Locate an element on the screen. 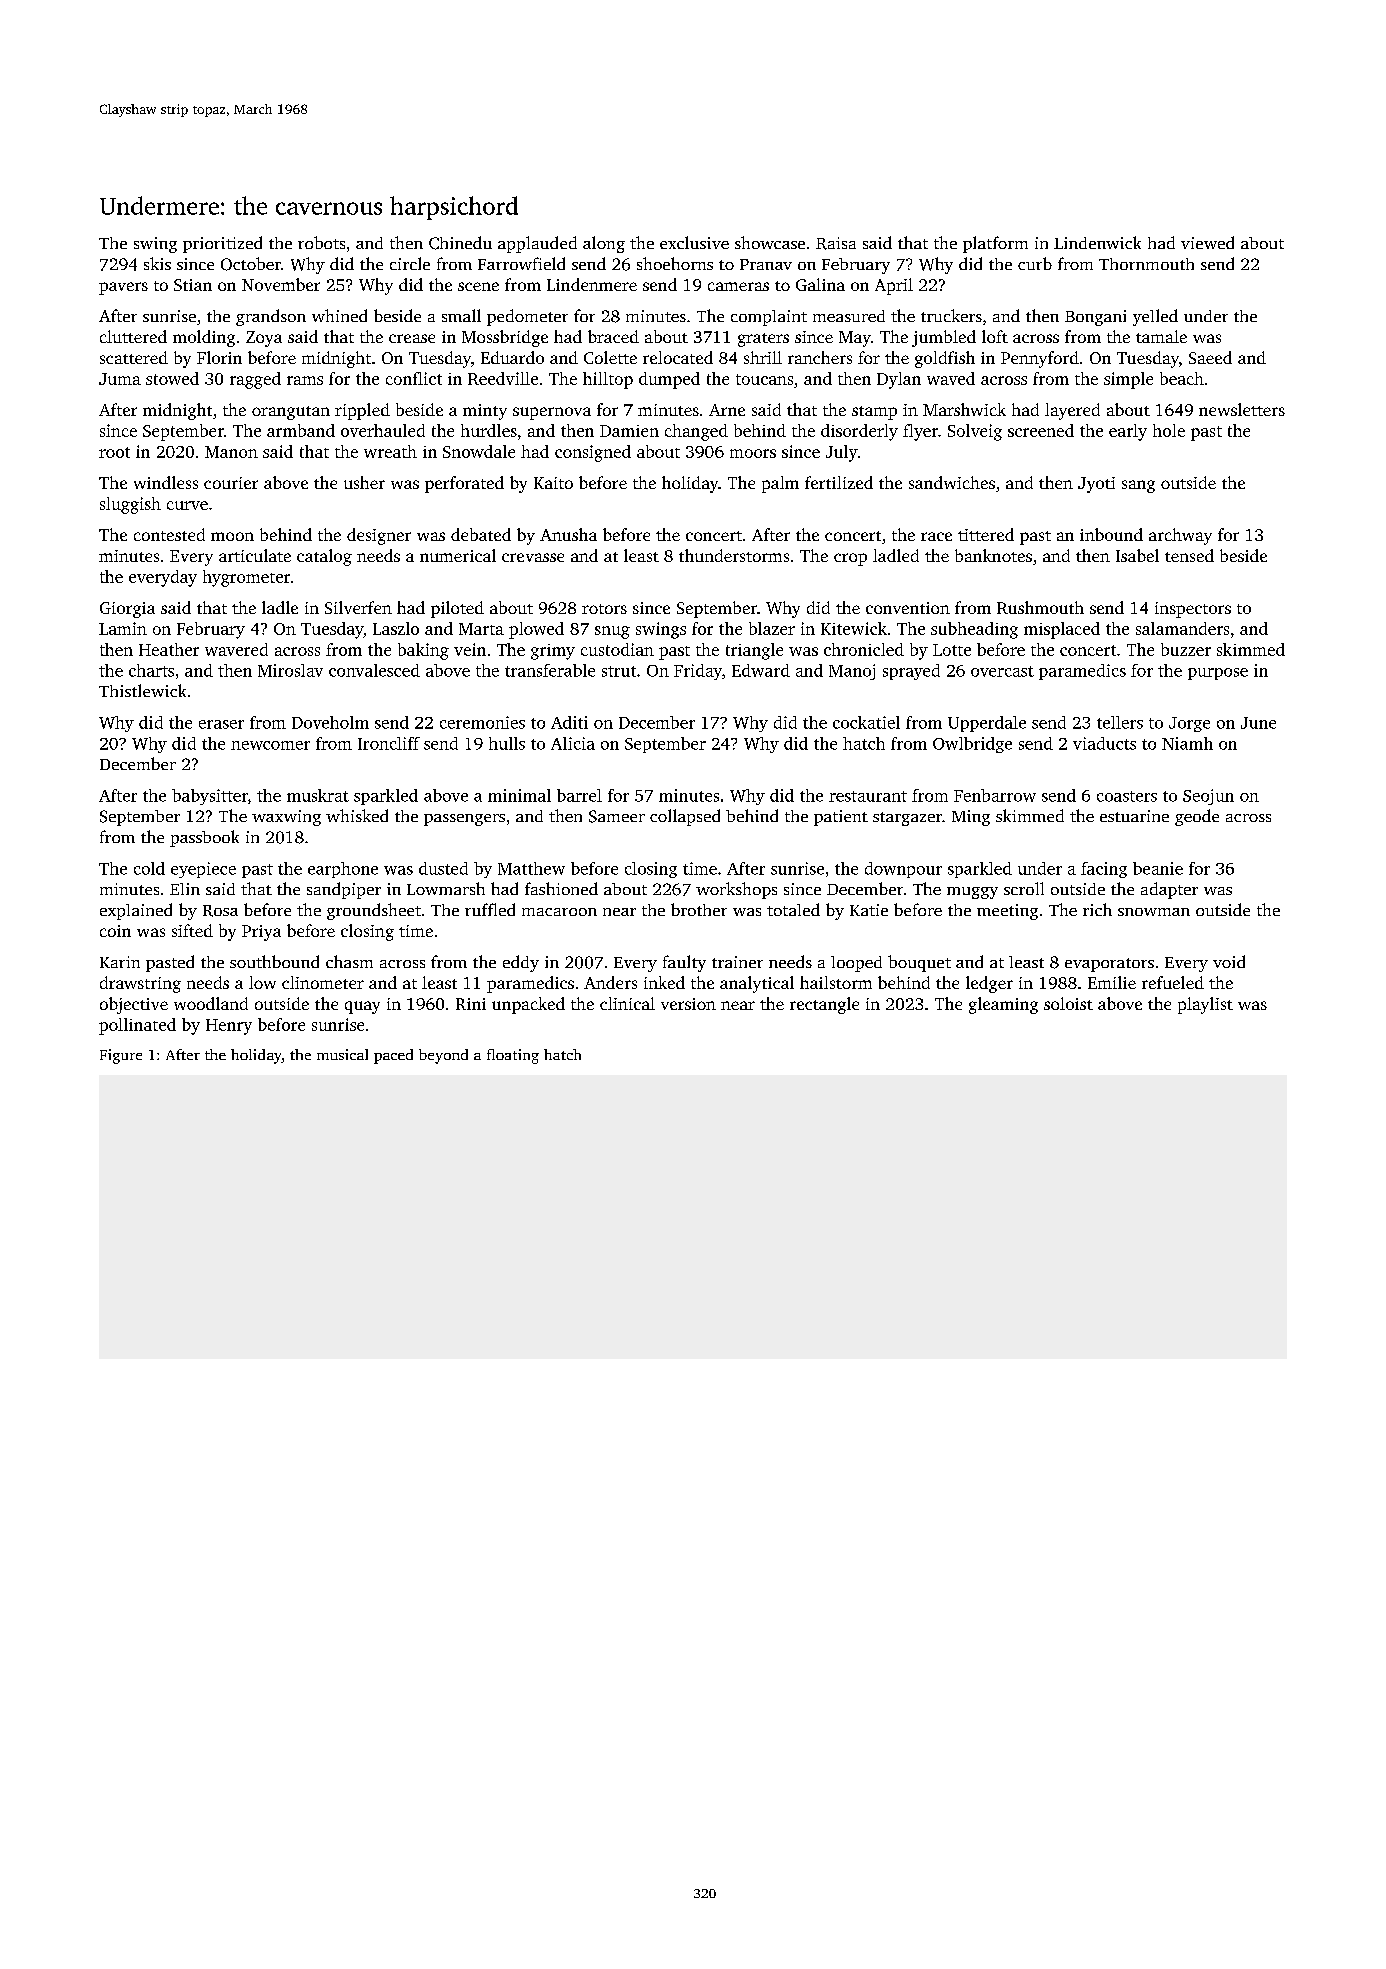  prioritized is located at coordinates (222, 244).
